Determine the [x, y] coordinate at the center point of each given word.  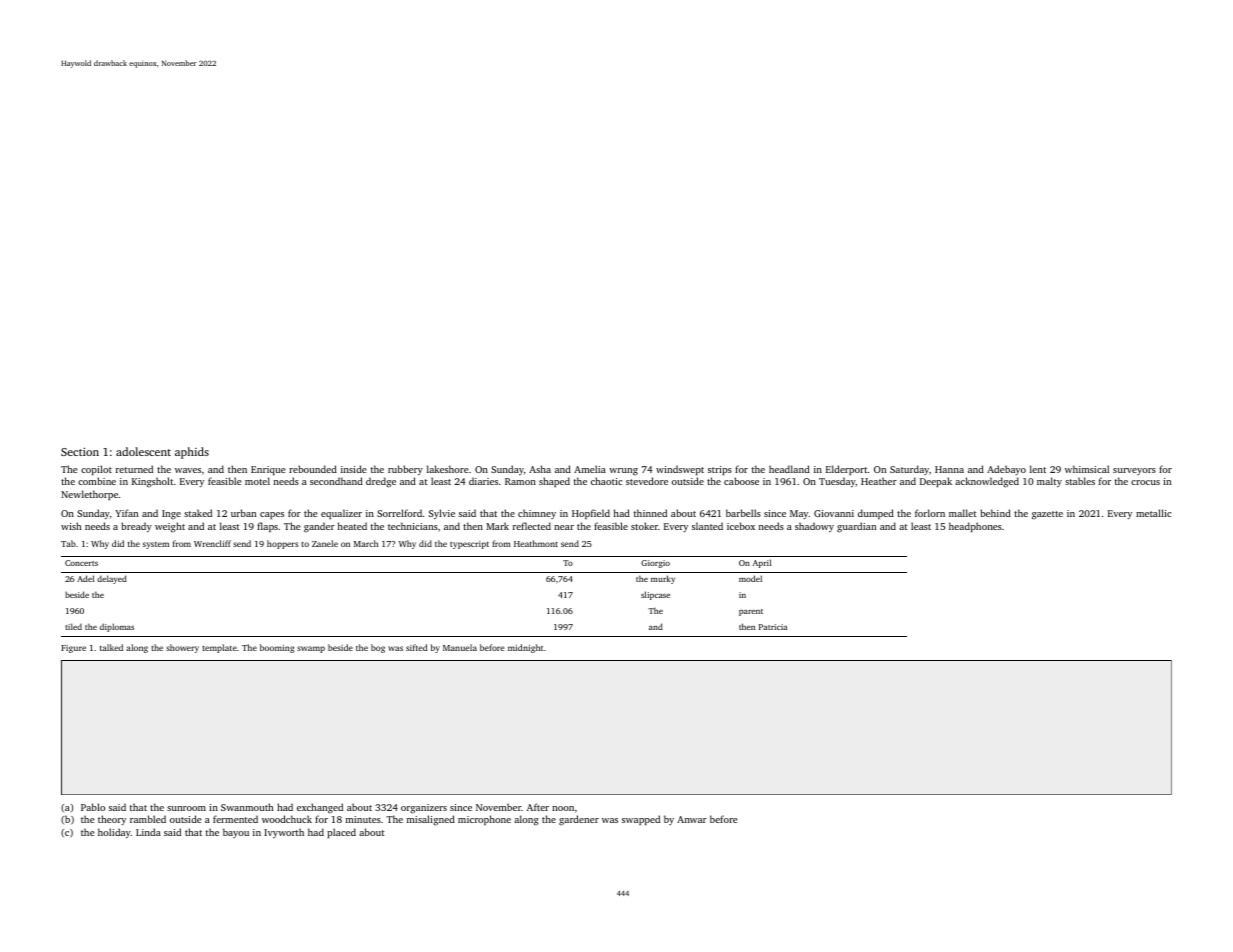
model [750, 578]
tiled [73, 626]
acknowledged [987, 482]
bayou [236, 833]
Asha [540, 469]
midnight [525, 648]
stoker [644, 526]
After [538, 807]
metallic [1153, 513]
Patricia [773, 627]
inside [354, 469]
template [219, 648]
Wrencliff [212, 543]
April [762, 563]
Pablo [93, 807]
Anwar [692, 819]
